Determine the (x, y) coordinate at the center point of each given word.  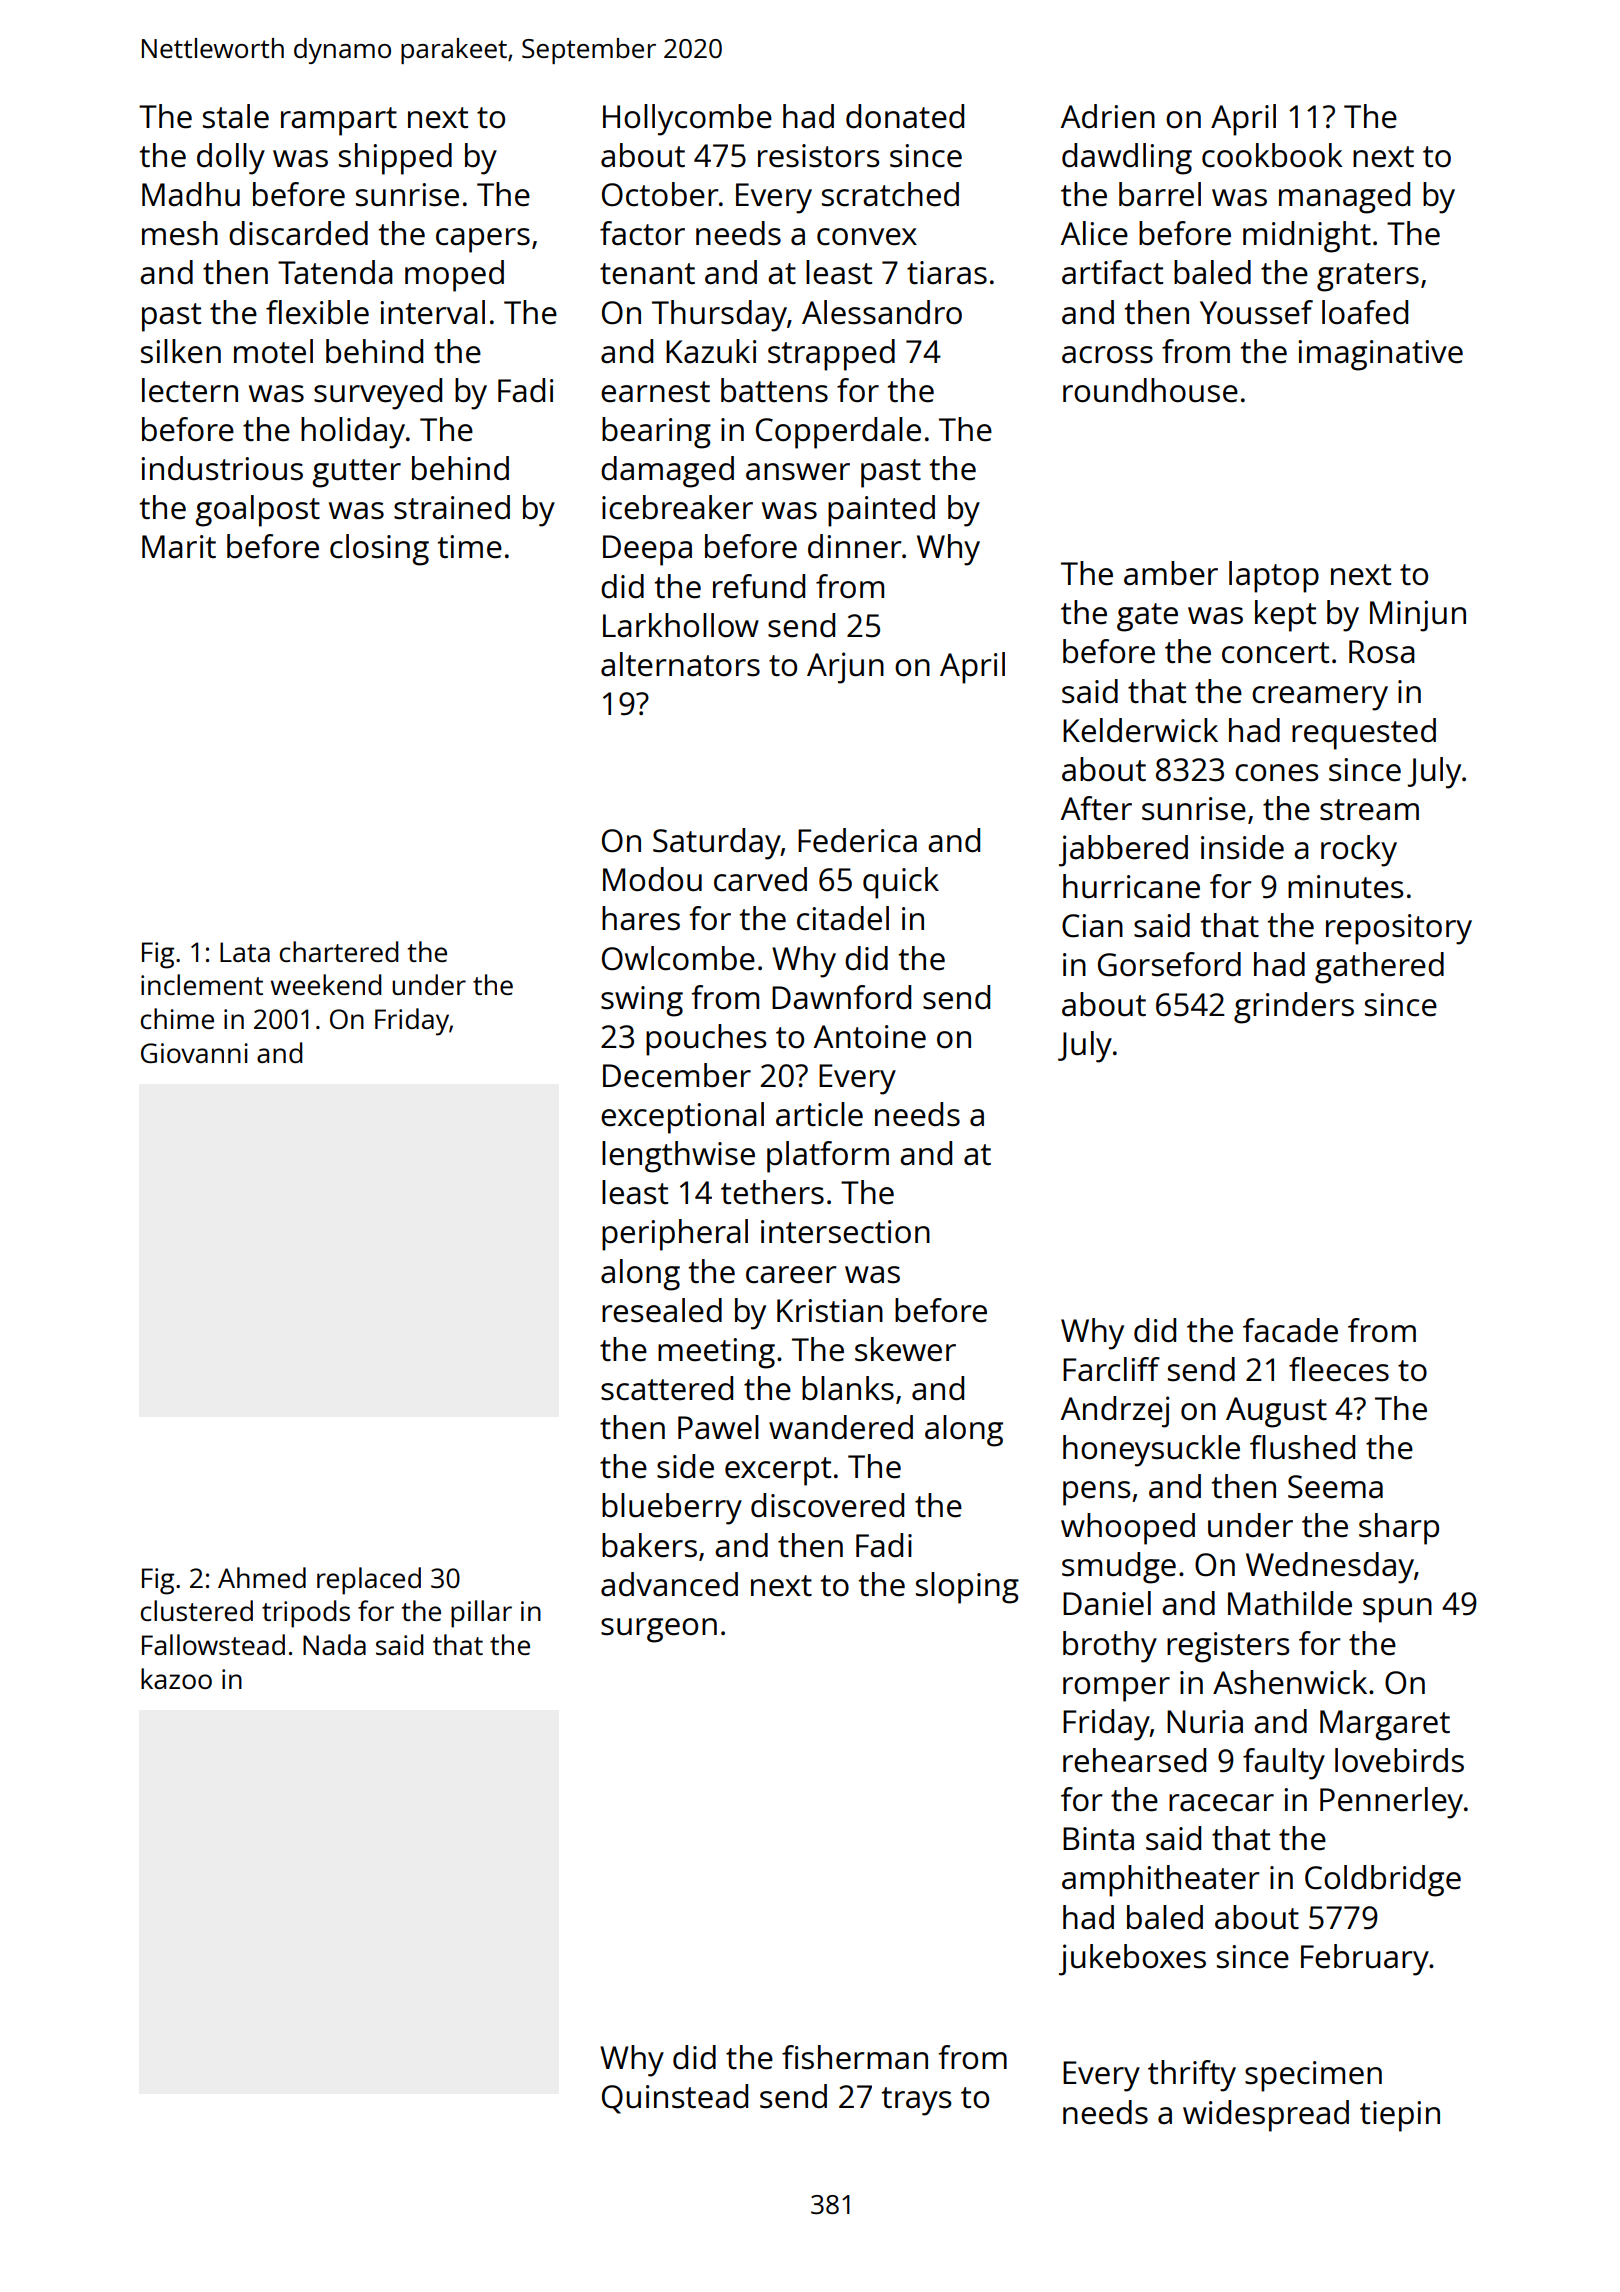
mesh (180, 233)
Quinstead (675, 2099)
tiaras (947, 273)
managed (1344, 198)
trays (917, 2101)
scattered (667, 1388)
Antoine (870, 1037)
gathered (1379, 968)
